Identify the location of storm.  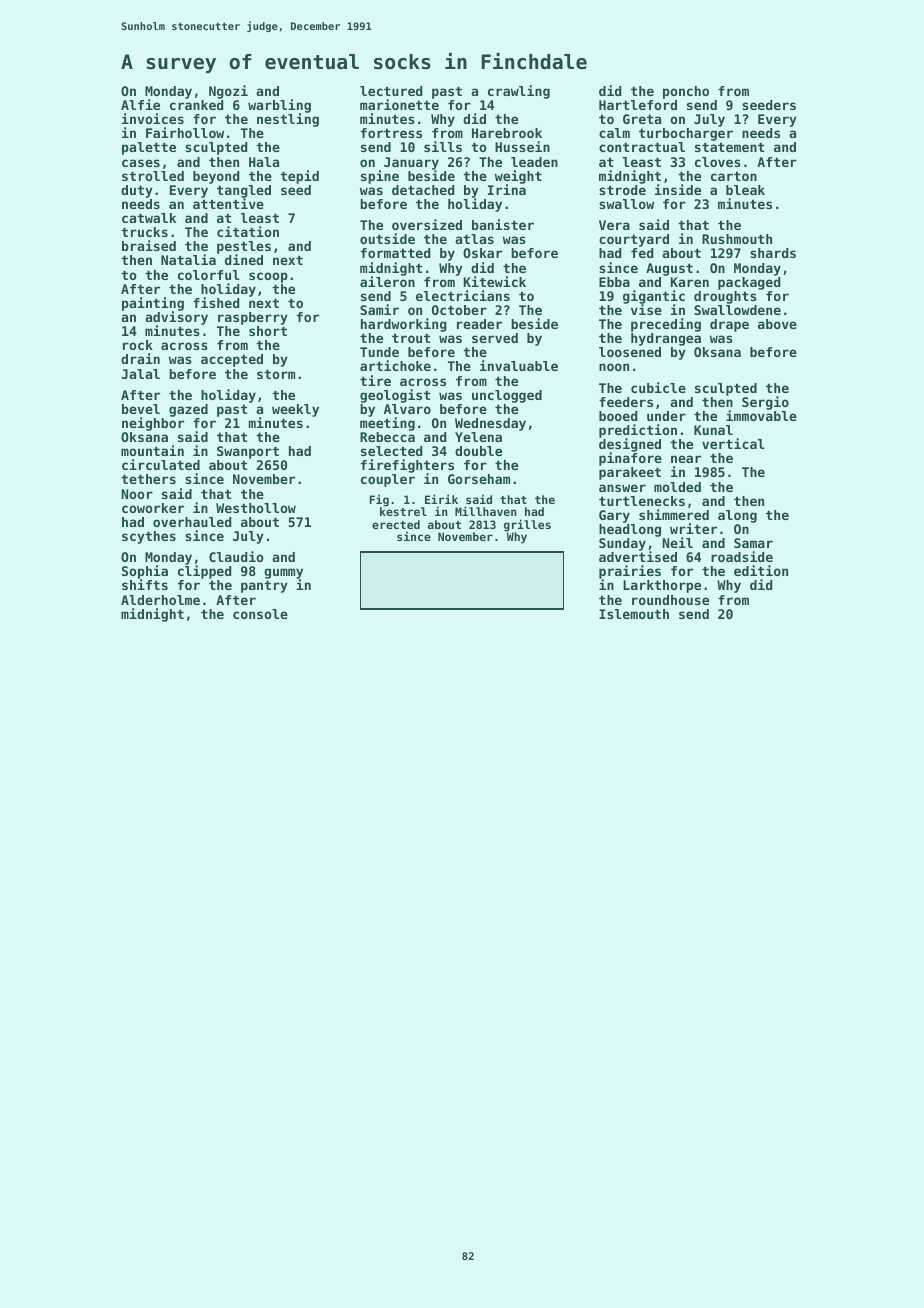
(276, 374).
